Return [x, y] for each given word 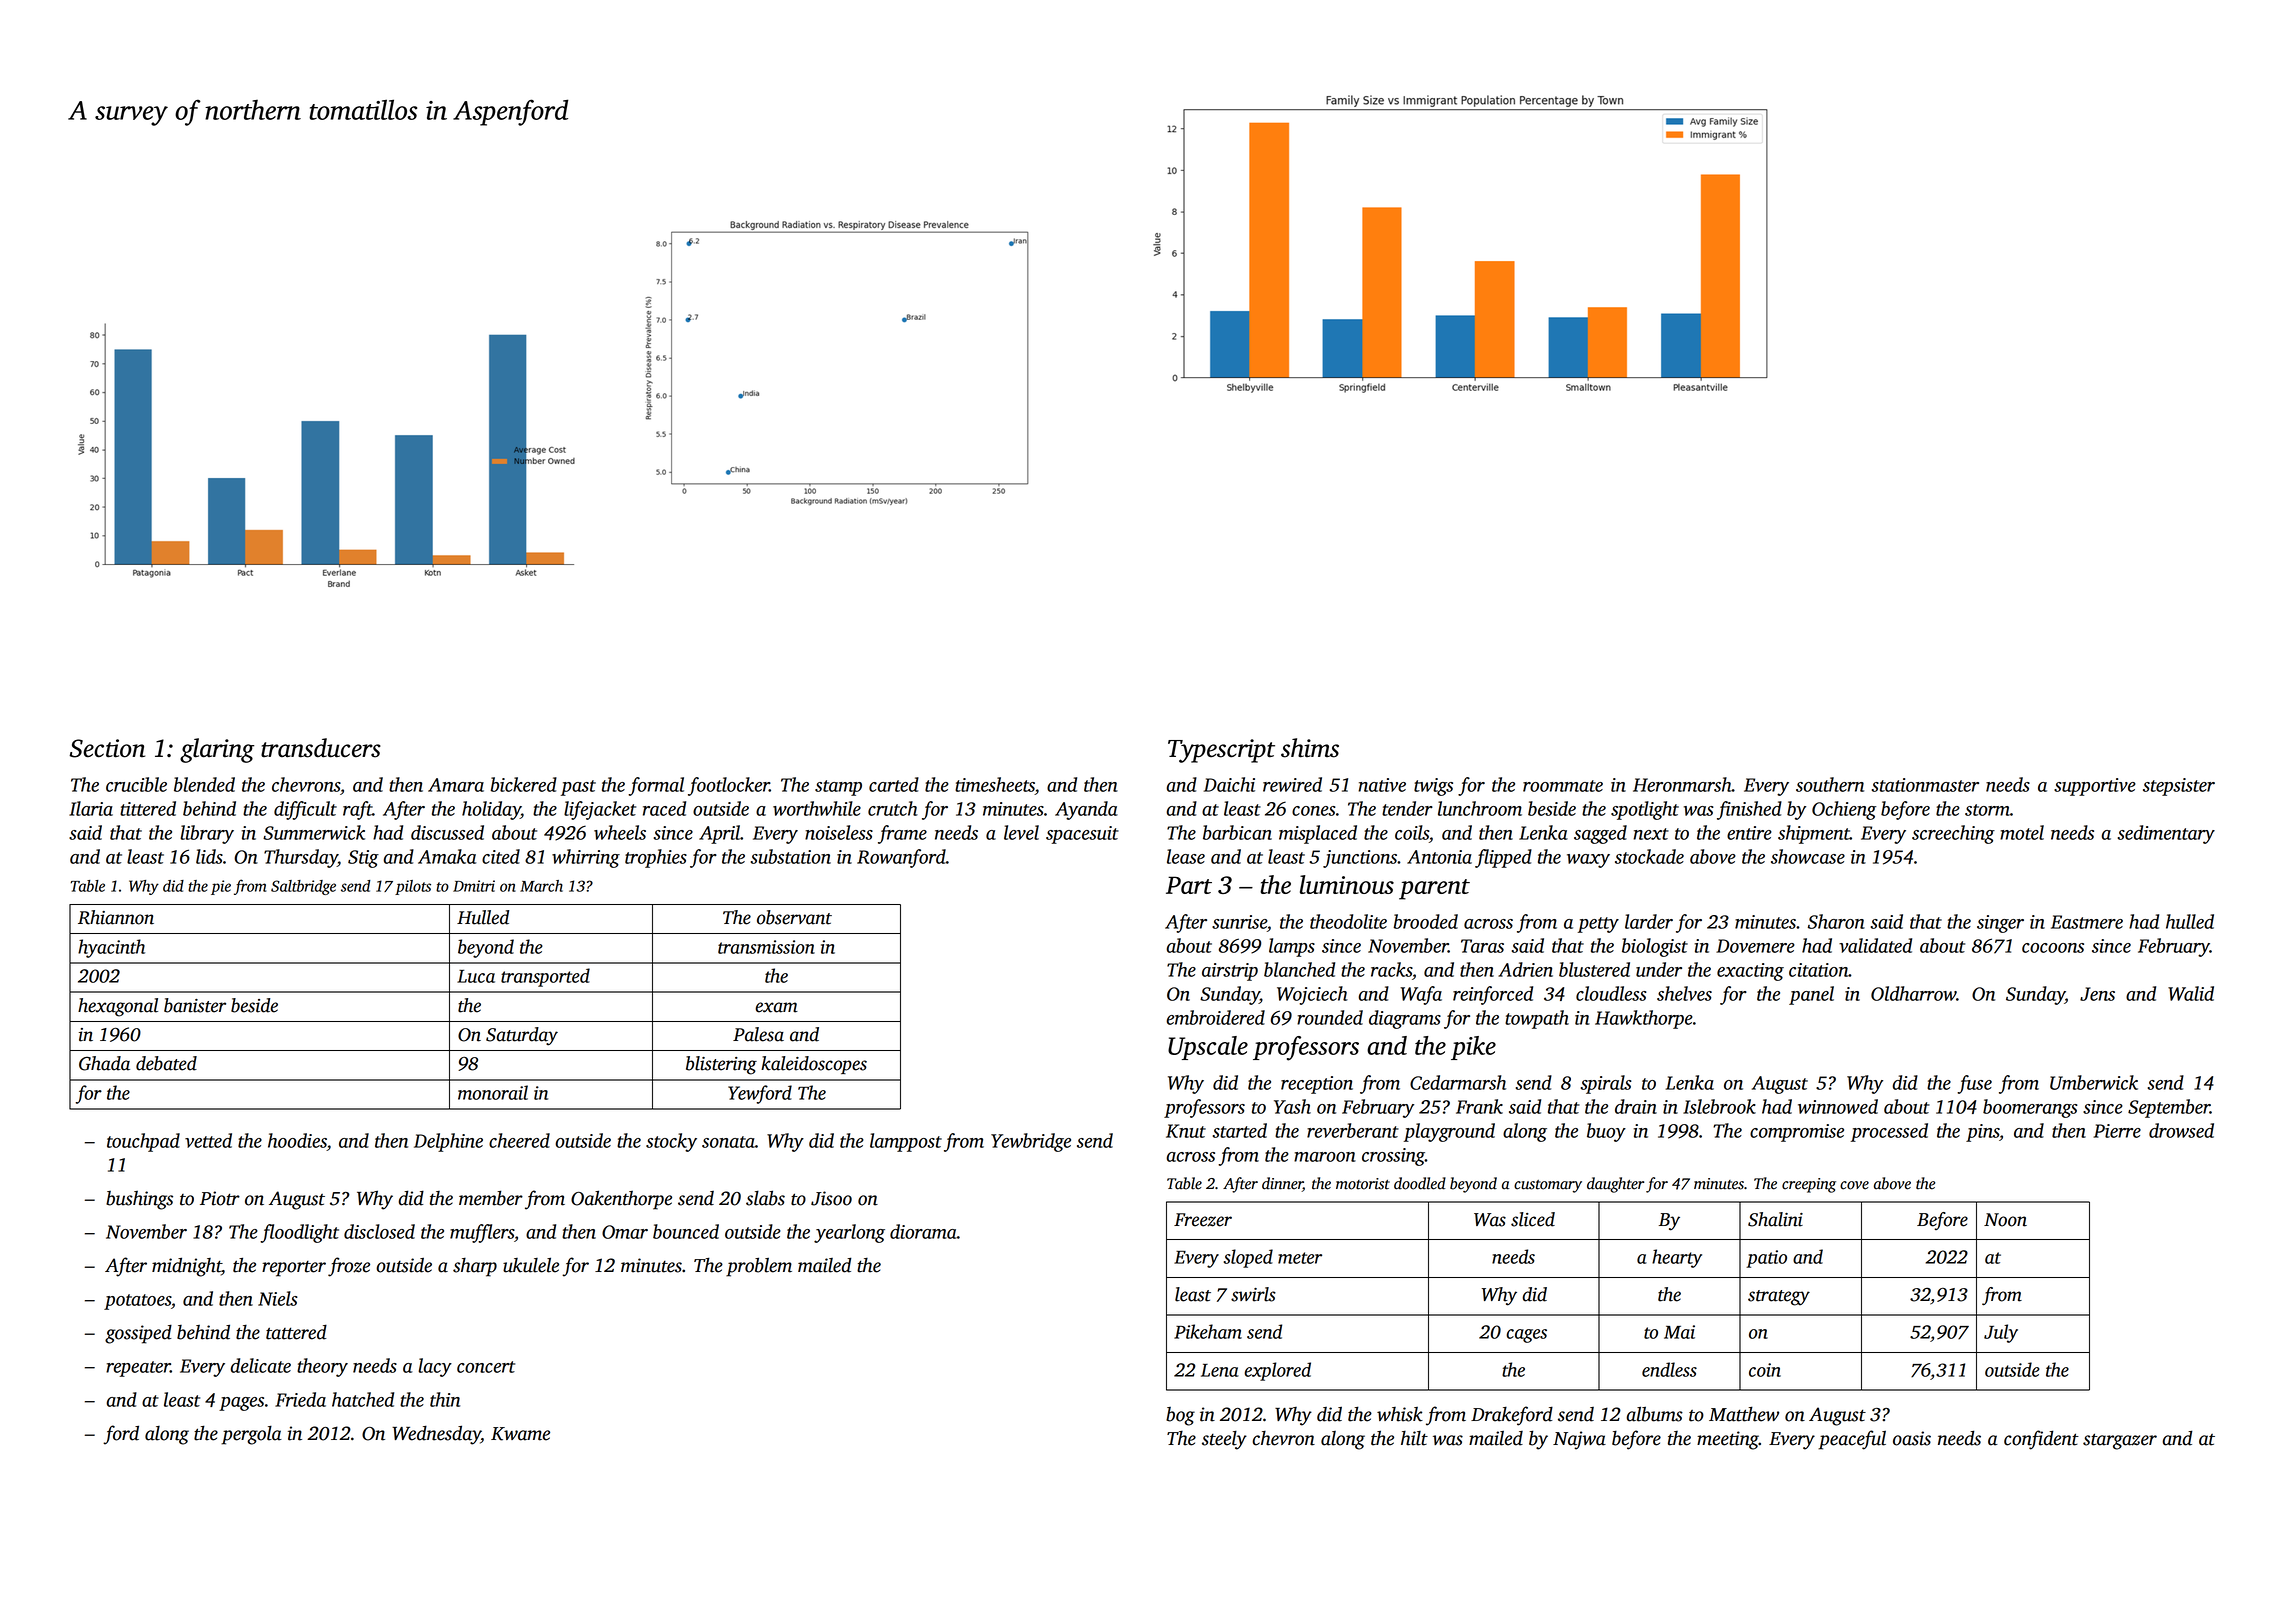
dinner [1282, 1184]
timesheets [995, 784]
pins [1982, 1133]
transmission [766, 947]
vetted [208, 1140]
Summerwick [314, 832]
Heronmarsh [1682, 784]
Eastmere [2087, 922]
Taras [1482, 946]
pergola [251, 1435]
